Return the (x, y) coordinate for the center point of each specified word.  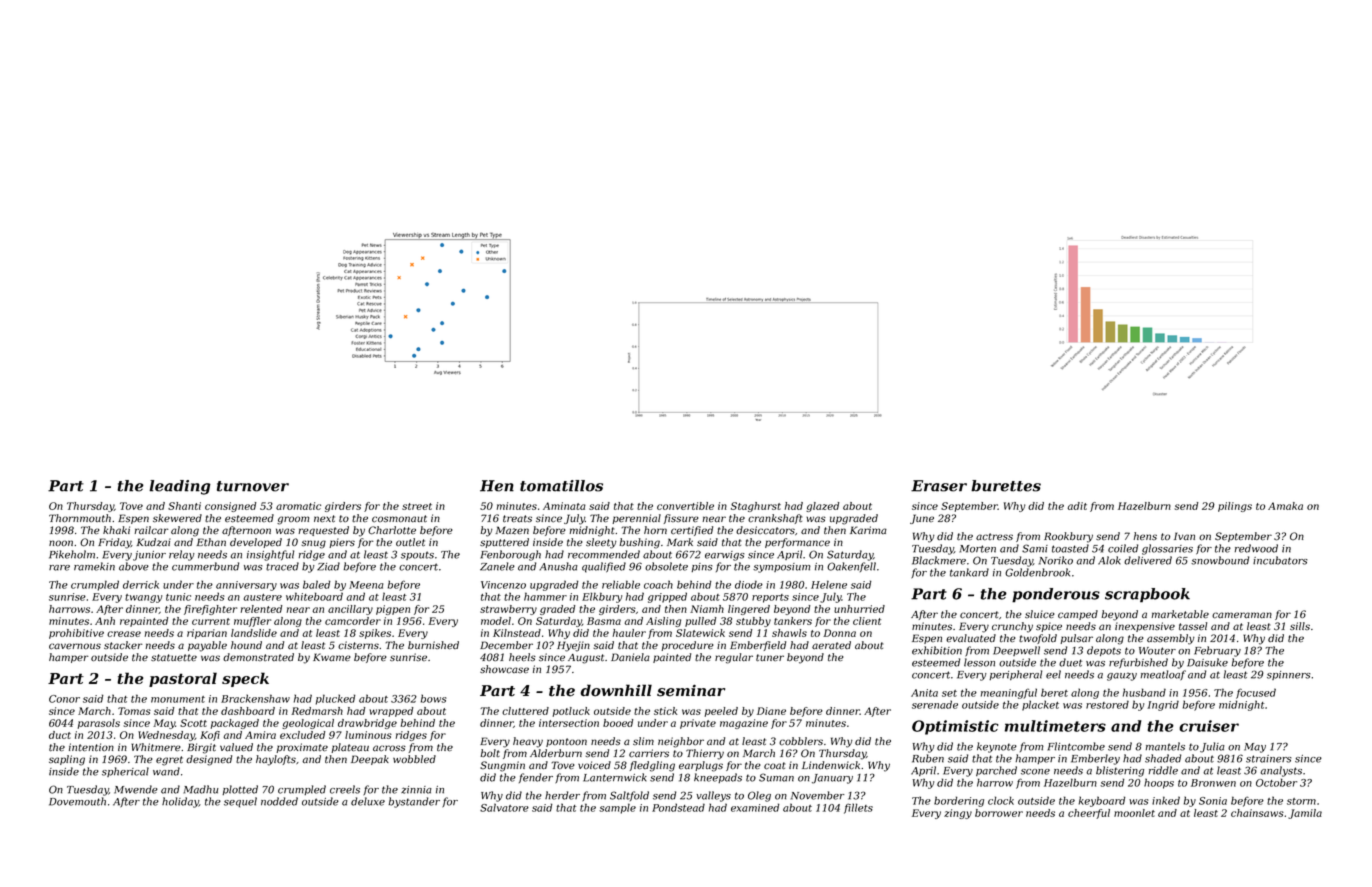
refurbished (1138, 663)
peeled (721, 712)
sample (617, 808)
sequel (240, 802)
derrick (141, 584)
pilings (1235, 507)
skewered (177, 518)
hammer (545, 596)
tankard (969, 572)
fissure (681, 519)
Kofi (210, 736)
